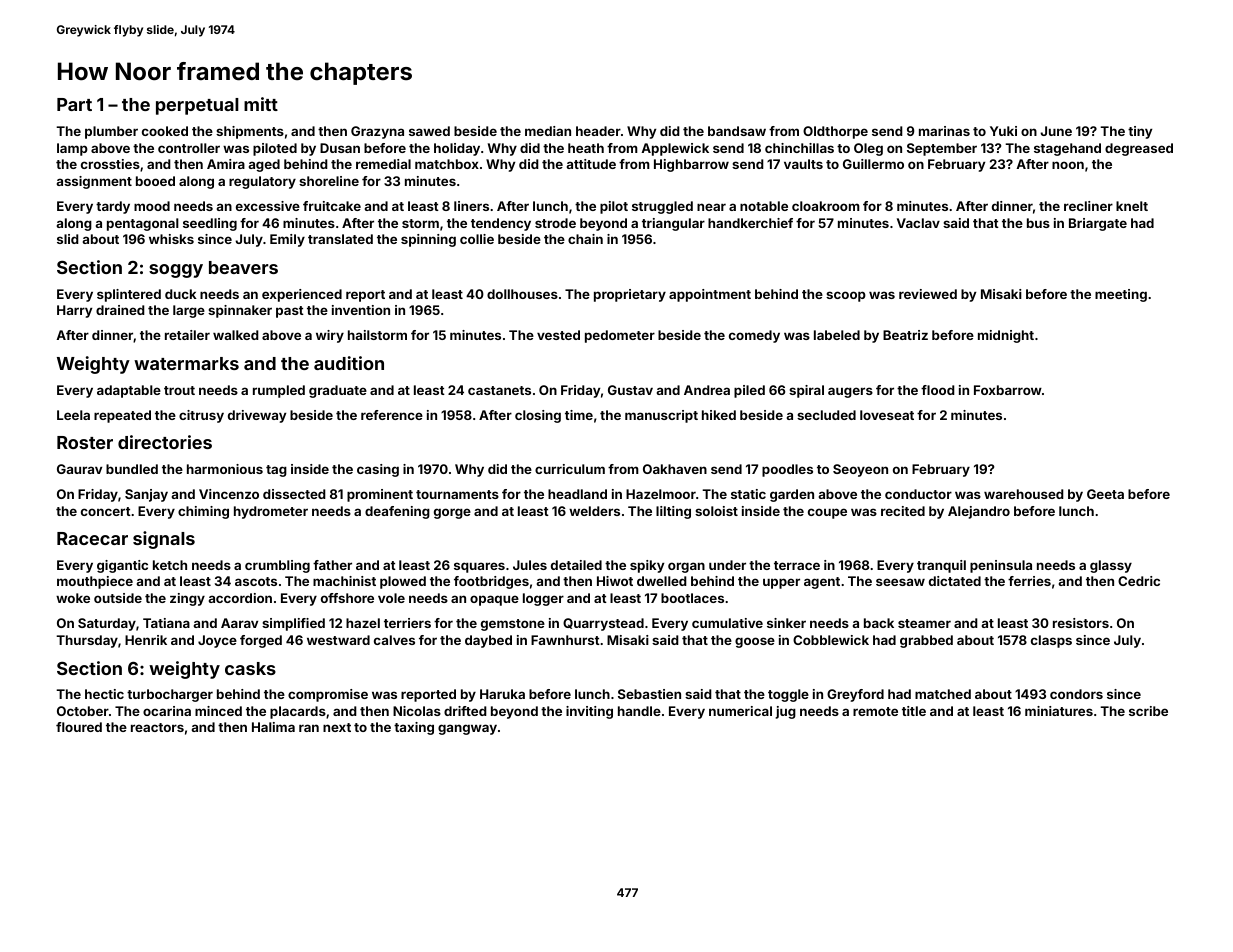  Describe the element at coordinates (826, 206) in the screenshot. I see `cloakroom` at that location.
